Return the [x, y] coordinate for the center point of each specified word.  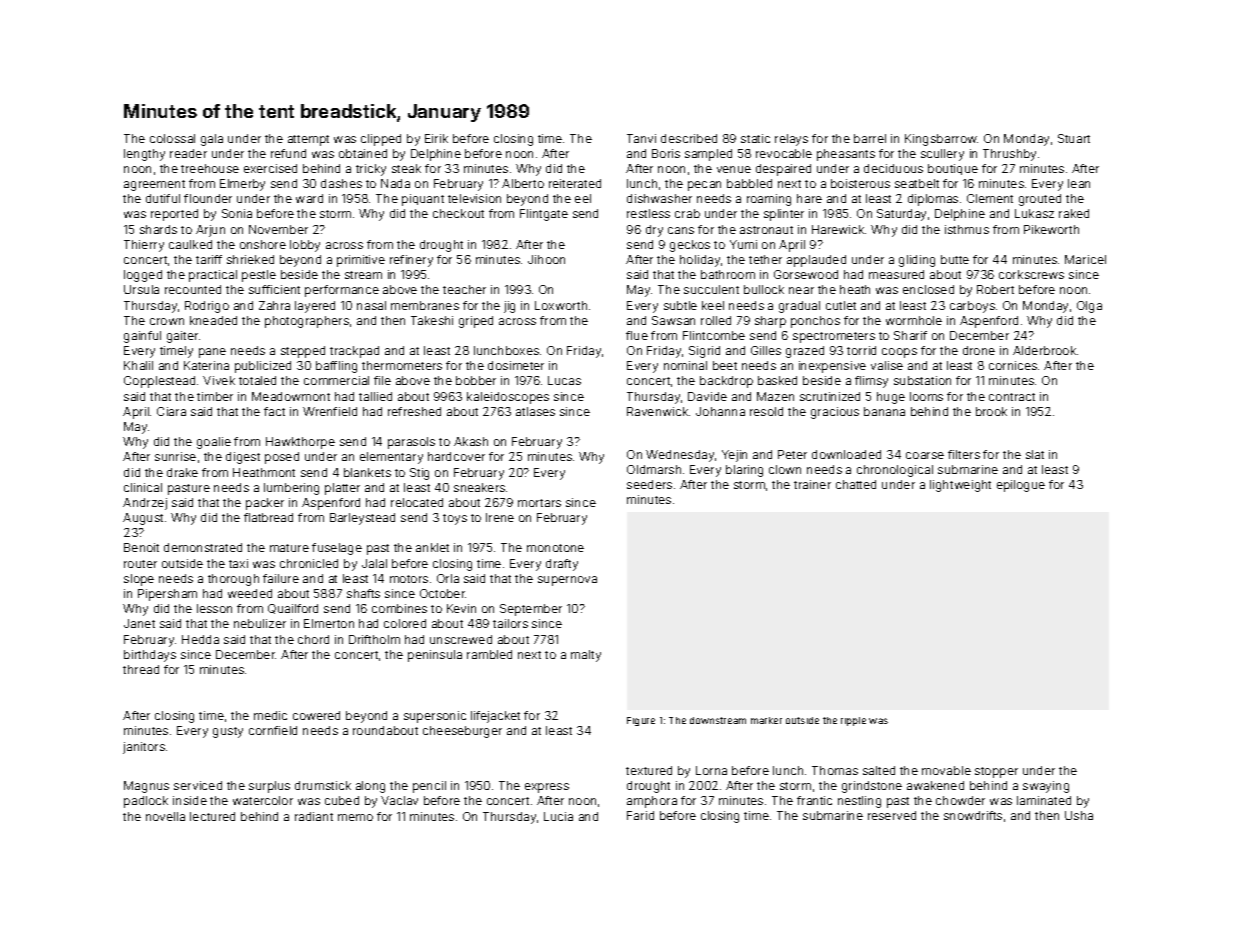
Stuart [1074, 138]
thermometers [402, 365]
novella [165, 816]
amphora [652, 802]
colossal [172, 138]
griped [476, 322]
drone [979, 350]
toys [455, 519]
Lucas [564, 380]
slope [139, 580]
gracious [835, 413]
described [689, 138]
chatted [856, 484]
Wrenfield [330, 411]
